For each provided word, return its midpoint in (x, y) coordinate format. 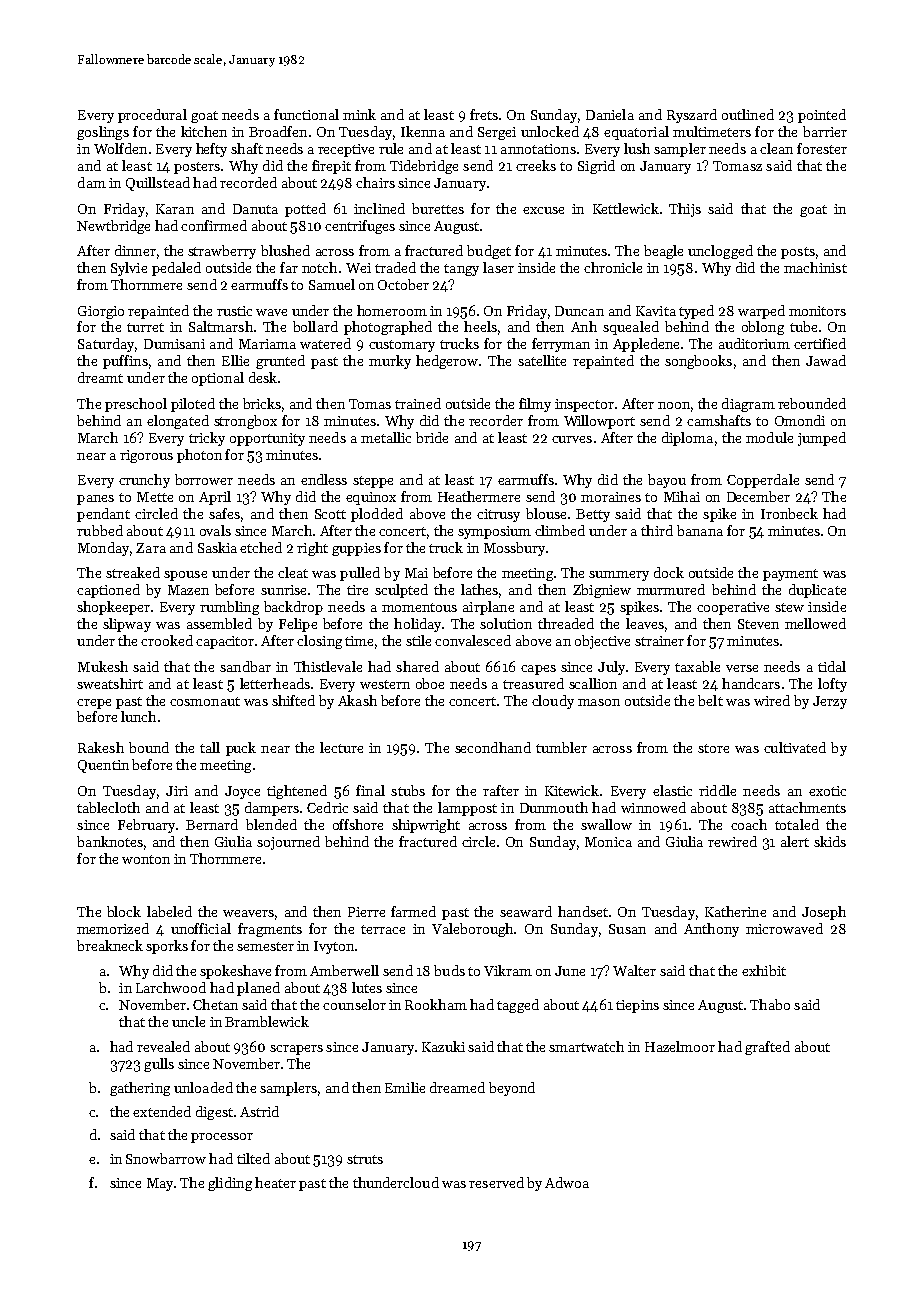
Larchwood (171, 987)
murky (390, 362)
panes (95, 500)
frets (484, 114)
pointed (822, 116)
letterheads (275, 683)
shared (417, 666)
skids (830, 841)
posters (197, 168)
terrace (383, 929)
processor (222, 1138)
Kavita (656, 311)
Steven (758, 624)
